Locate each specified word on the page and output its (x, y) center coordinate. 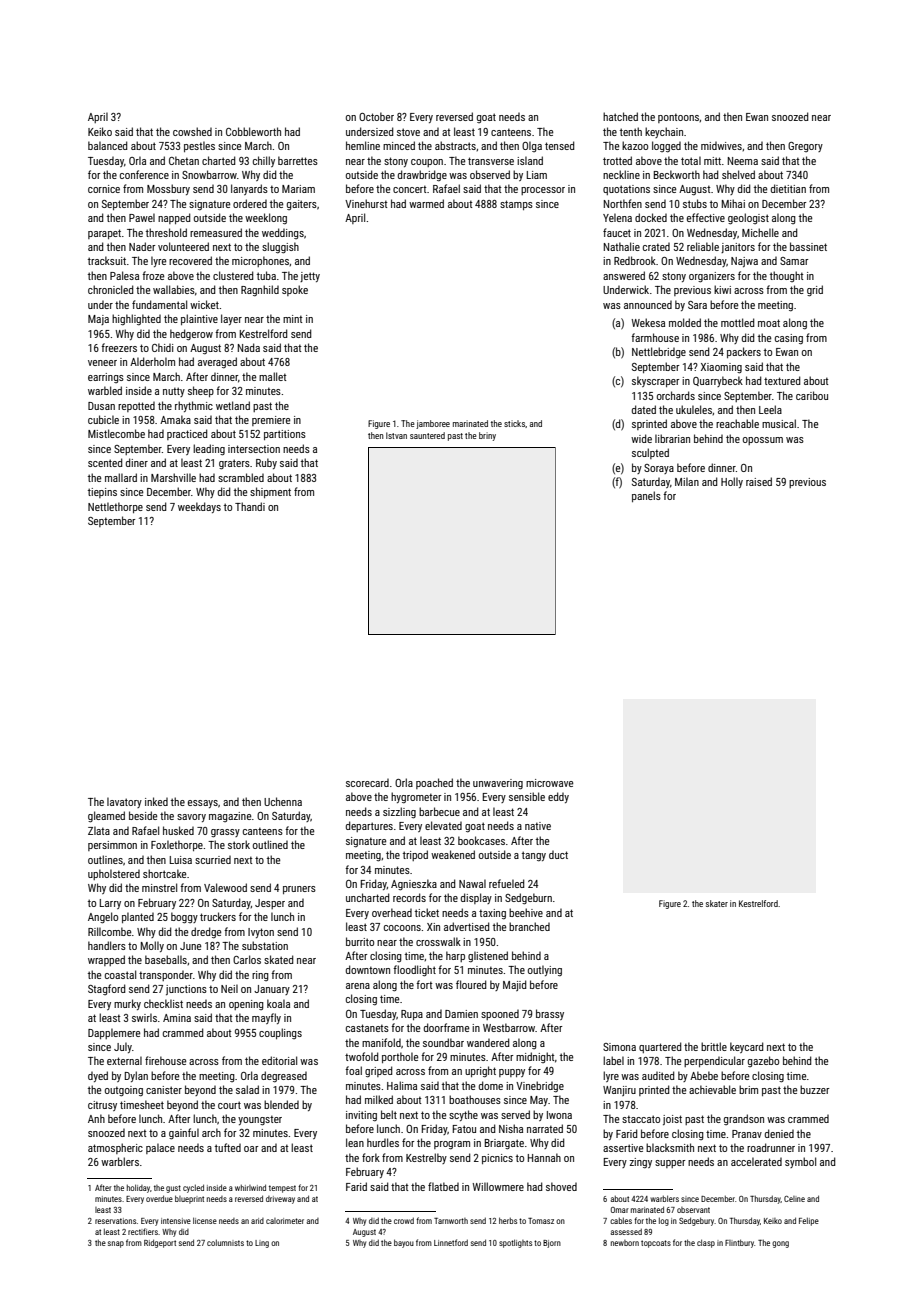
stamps (516, 205)
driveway (280, 1200)
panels (646, 496)
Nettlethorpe (115, 507)
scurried (213, 860)
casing (789, 339)
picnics (497, 1159)
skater (717, 903)
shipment (270, 492)
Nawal (472, 883)
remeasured (216, 232)
